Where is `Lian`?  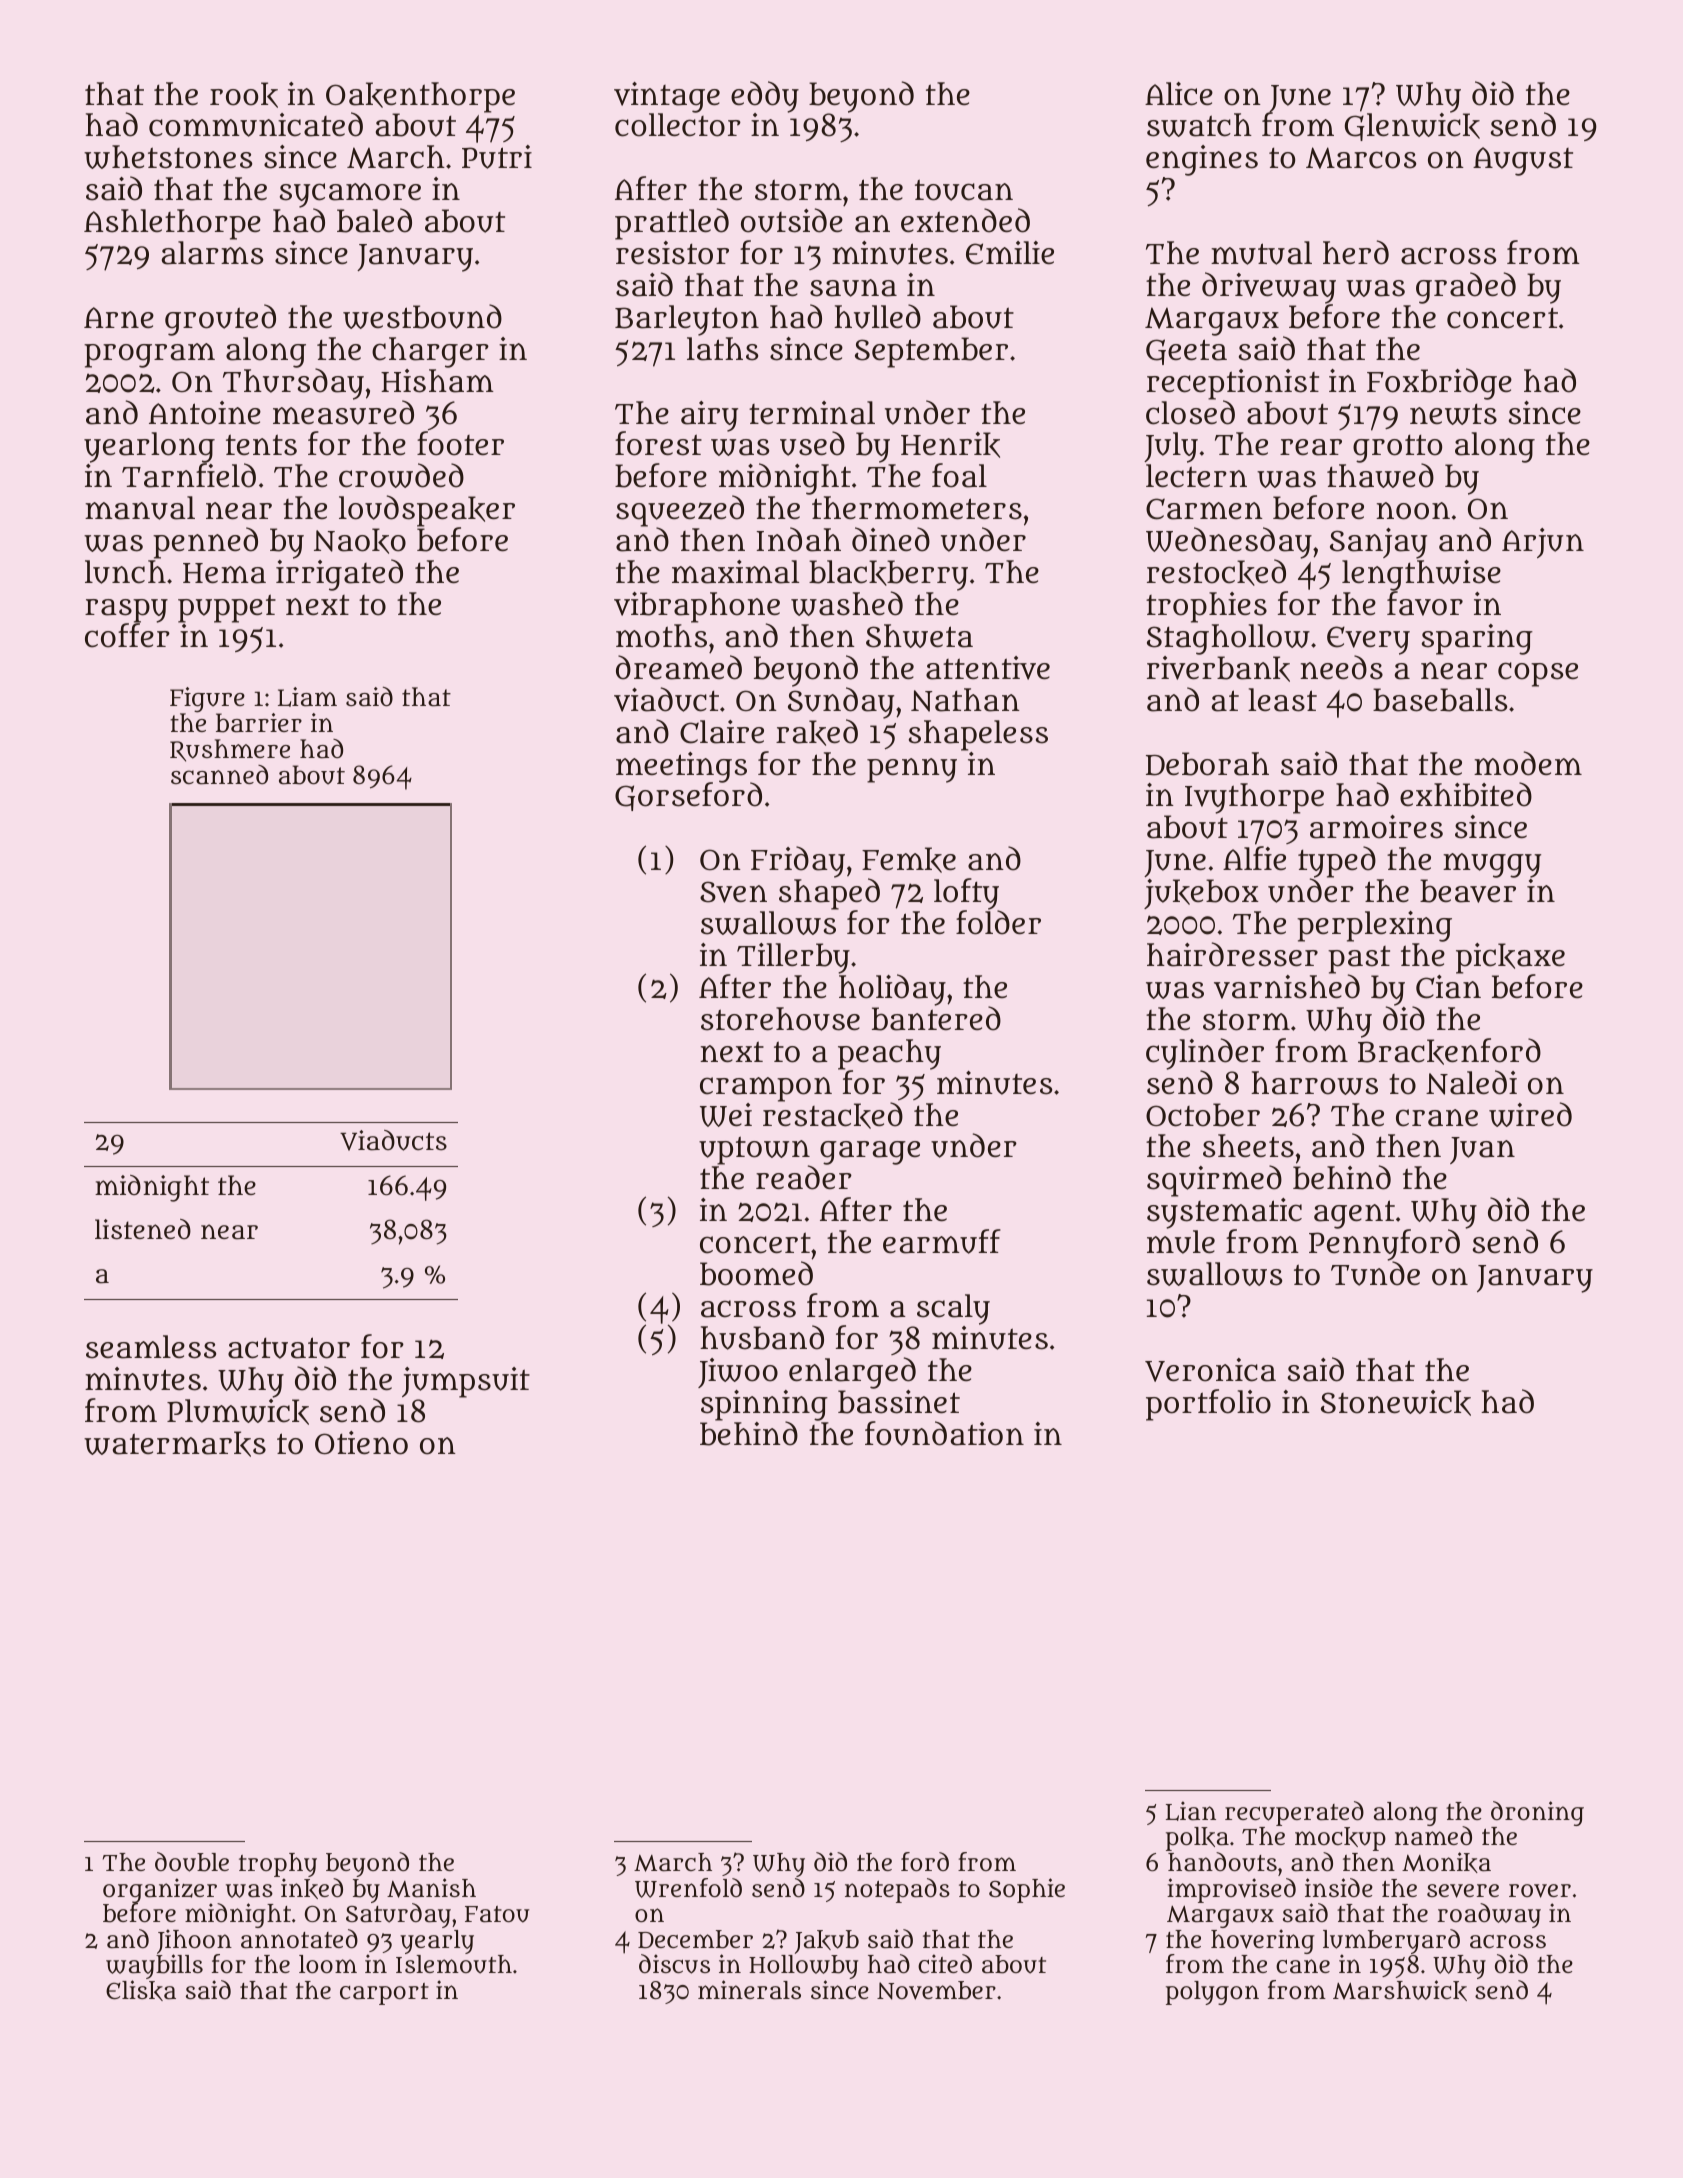
Lian is located at coordinates (1191, 1811).
